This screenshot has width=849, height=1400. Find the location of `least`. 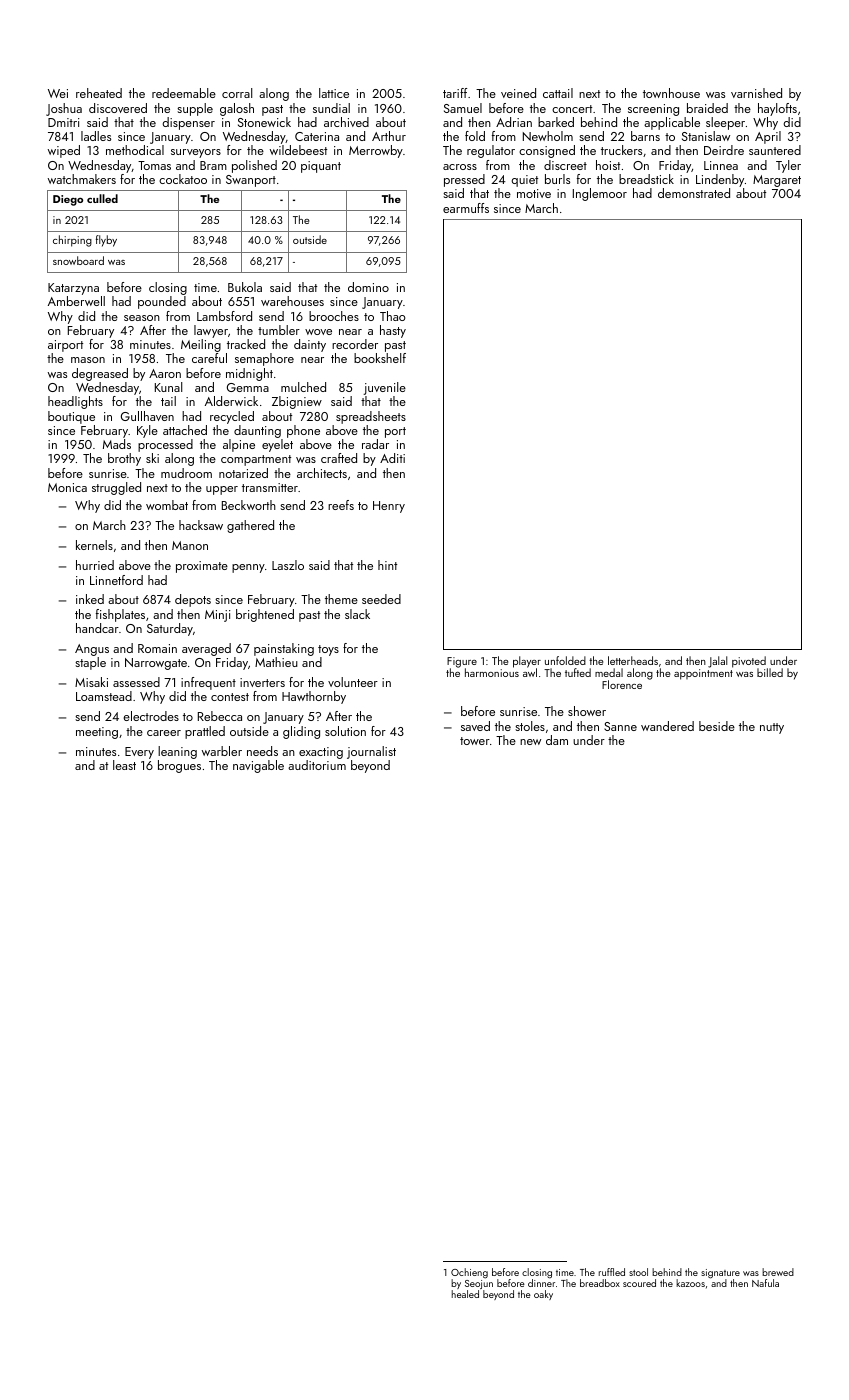

least is located at coordinates (124, 765).
